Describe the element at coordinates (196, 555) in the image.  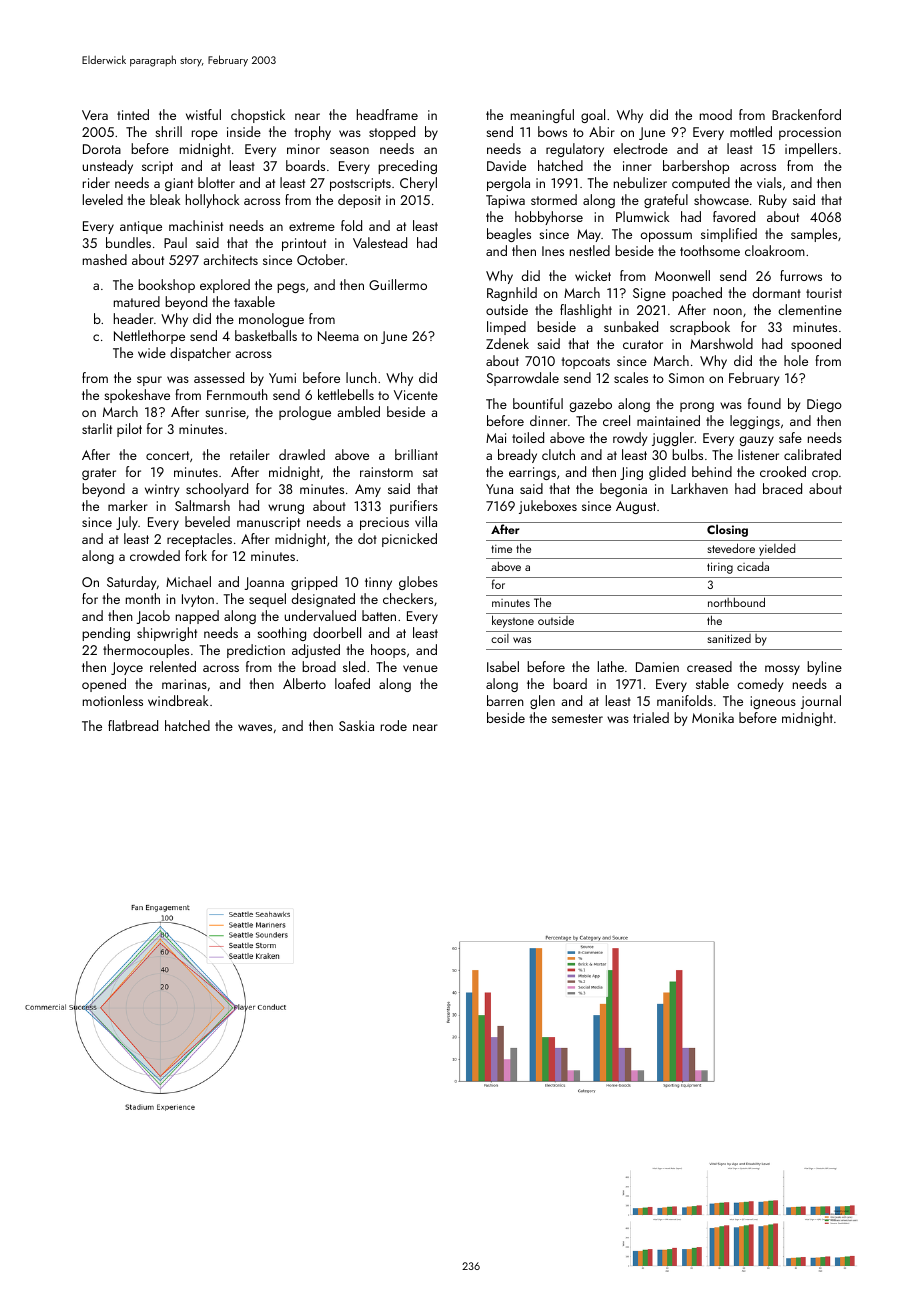
I see `fork` at that location.
